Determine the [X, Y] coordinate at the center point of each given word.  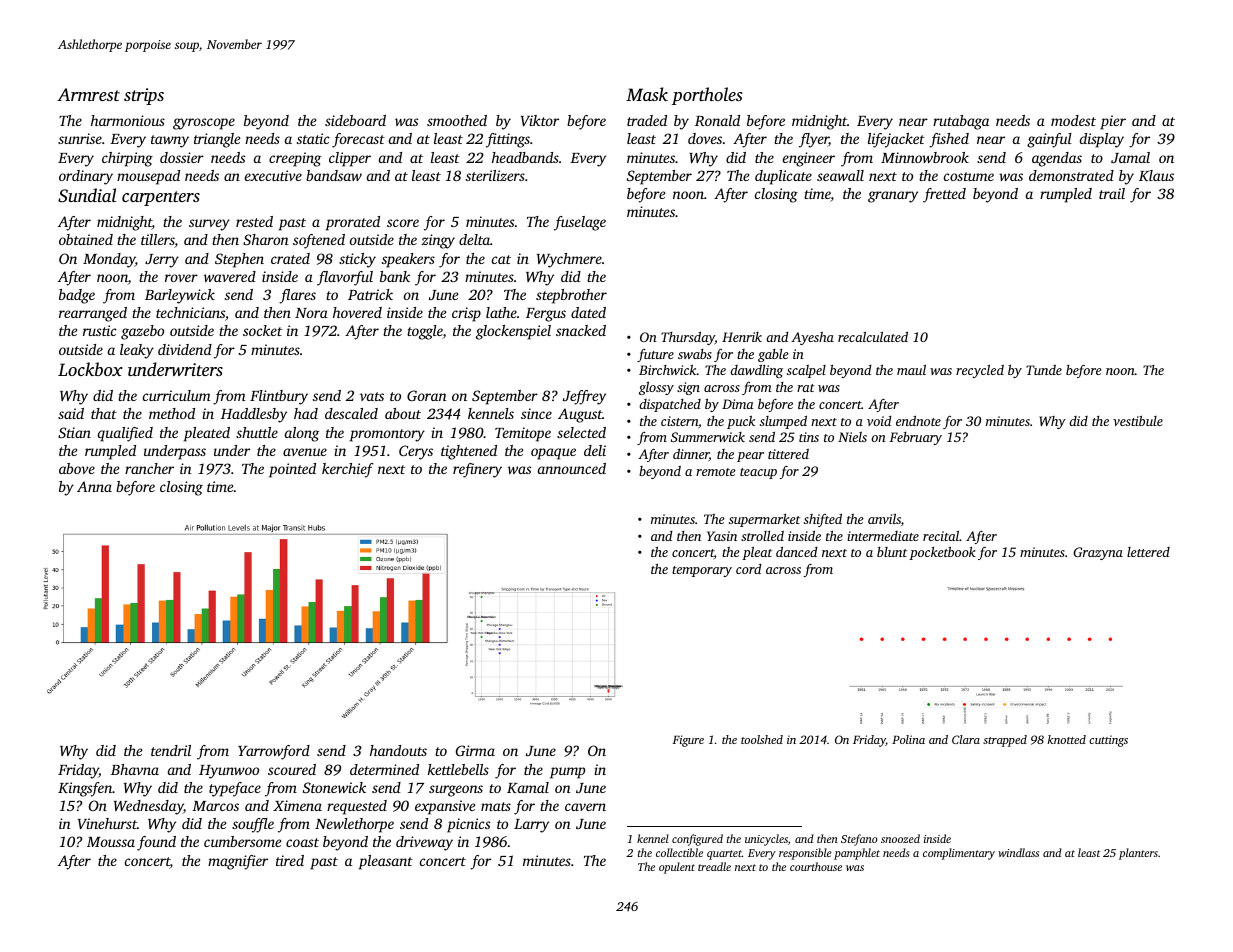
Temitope [523, 434]
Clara [966, 739]
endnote [918, 420]
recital [941, 535]
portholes [707, 96]
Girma [475, 750]
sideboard [355, 120]
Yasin [722, 536]
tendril [171, 750]
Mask [647, 94]
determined [384, 769]
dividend [185, 349]
